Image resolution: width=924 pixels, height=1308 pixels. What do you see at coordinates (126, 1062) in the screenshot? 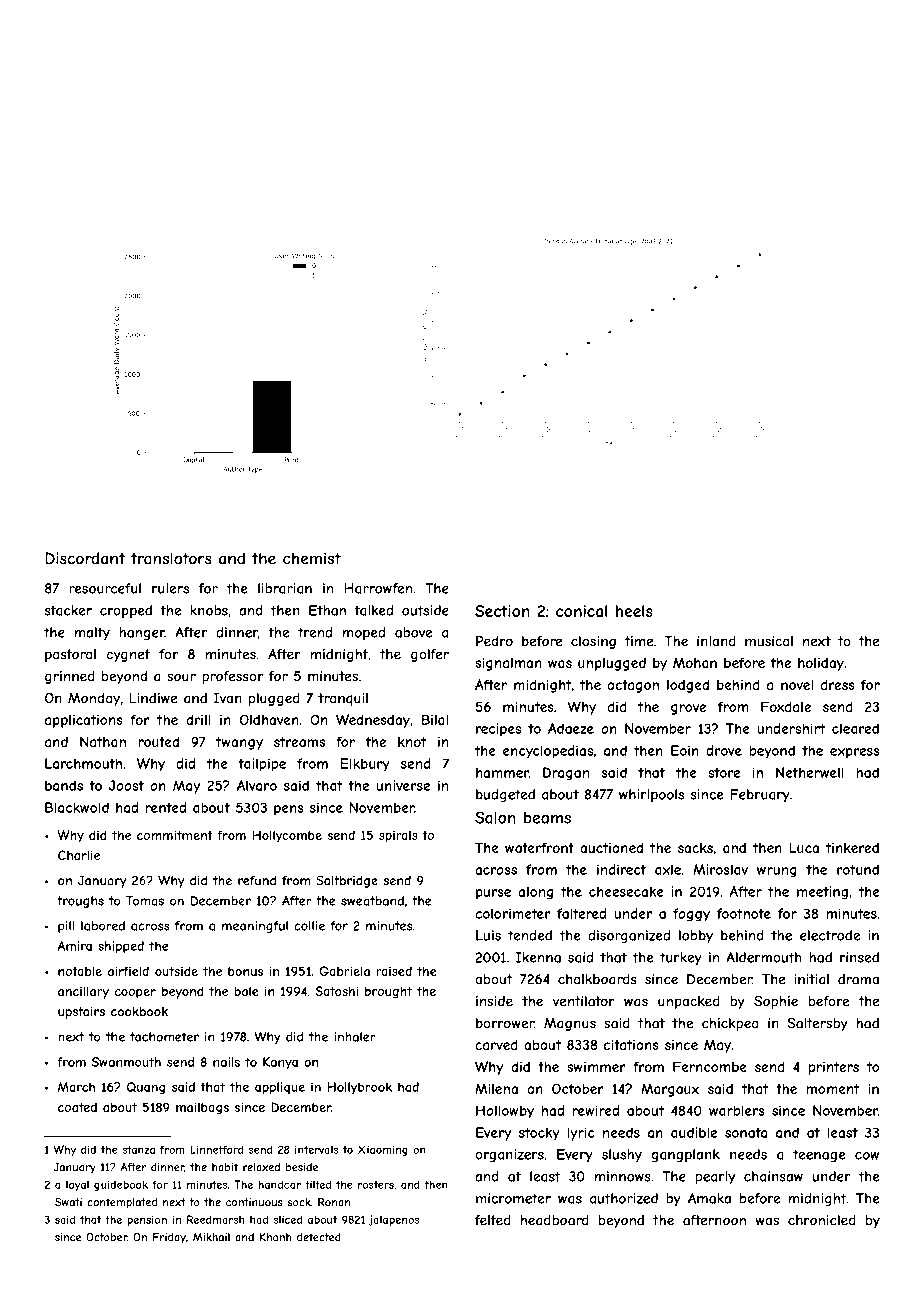
I see `Swanmouth` at bounding box center [126, 1062].
